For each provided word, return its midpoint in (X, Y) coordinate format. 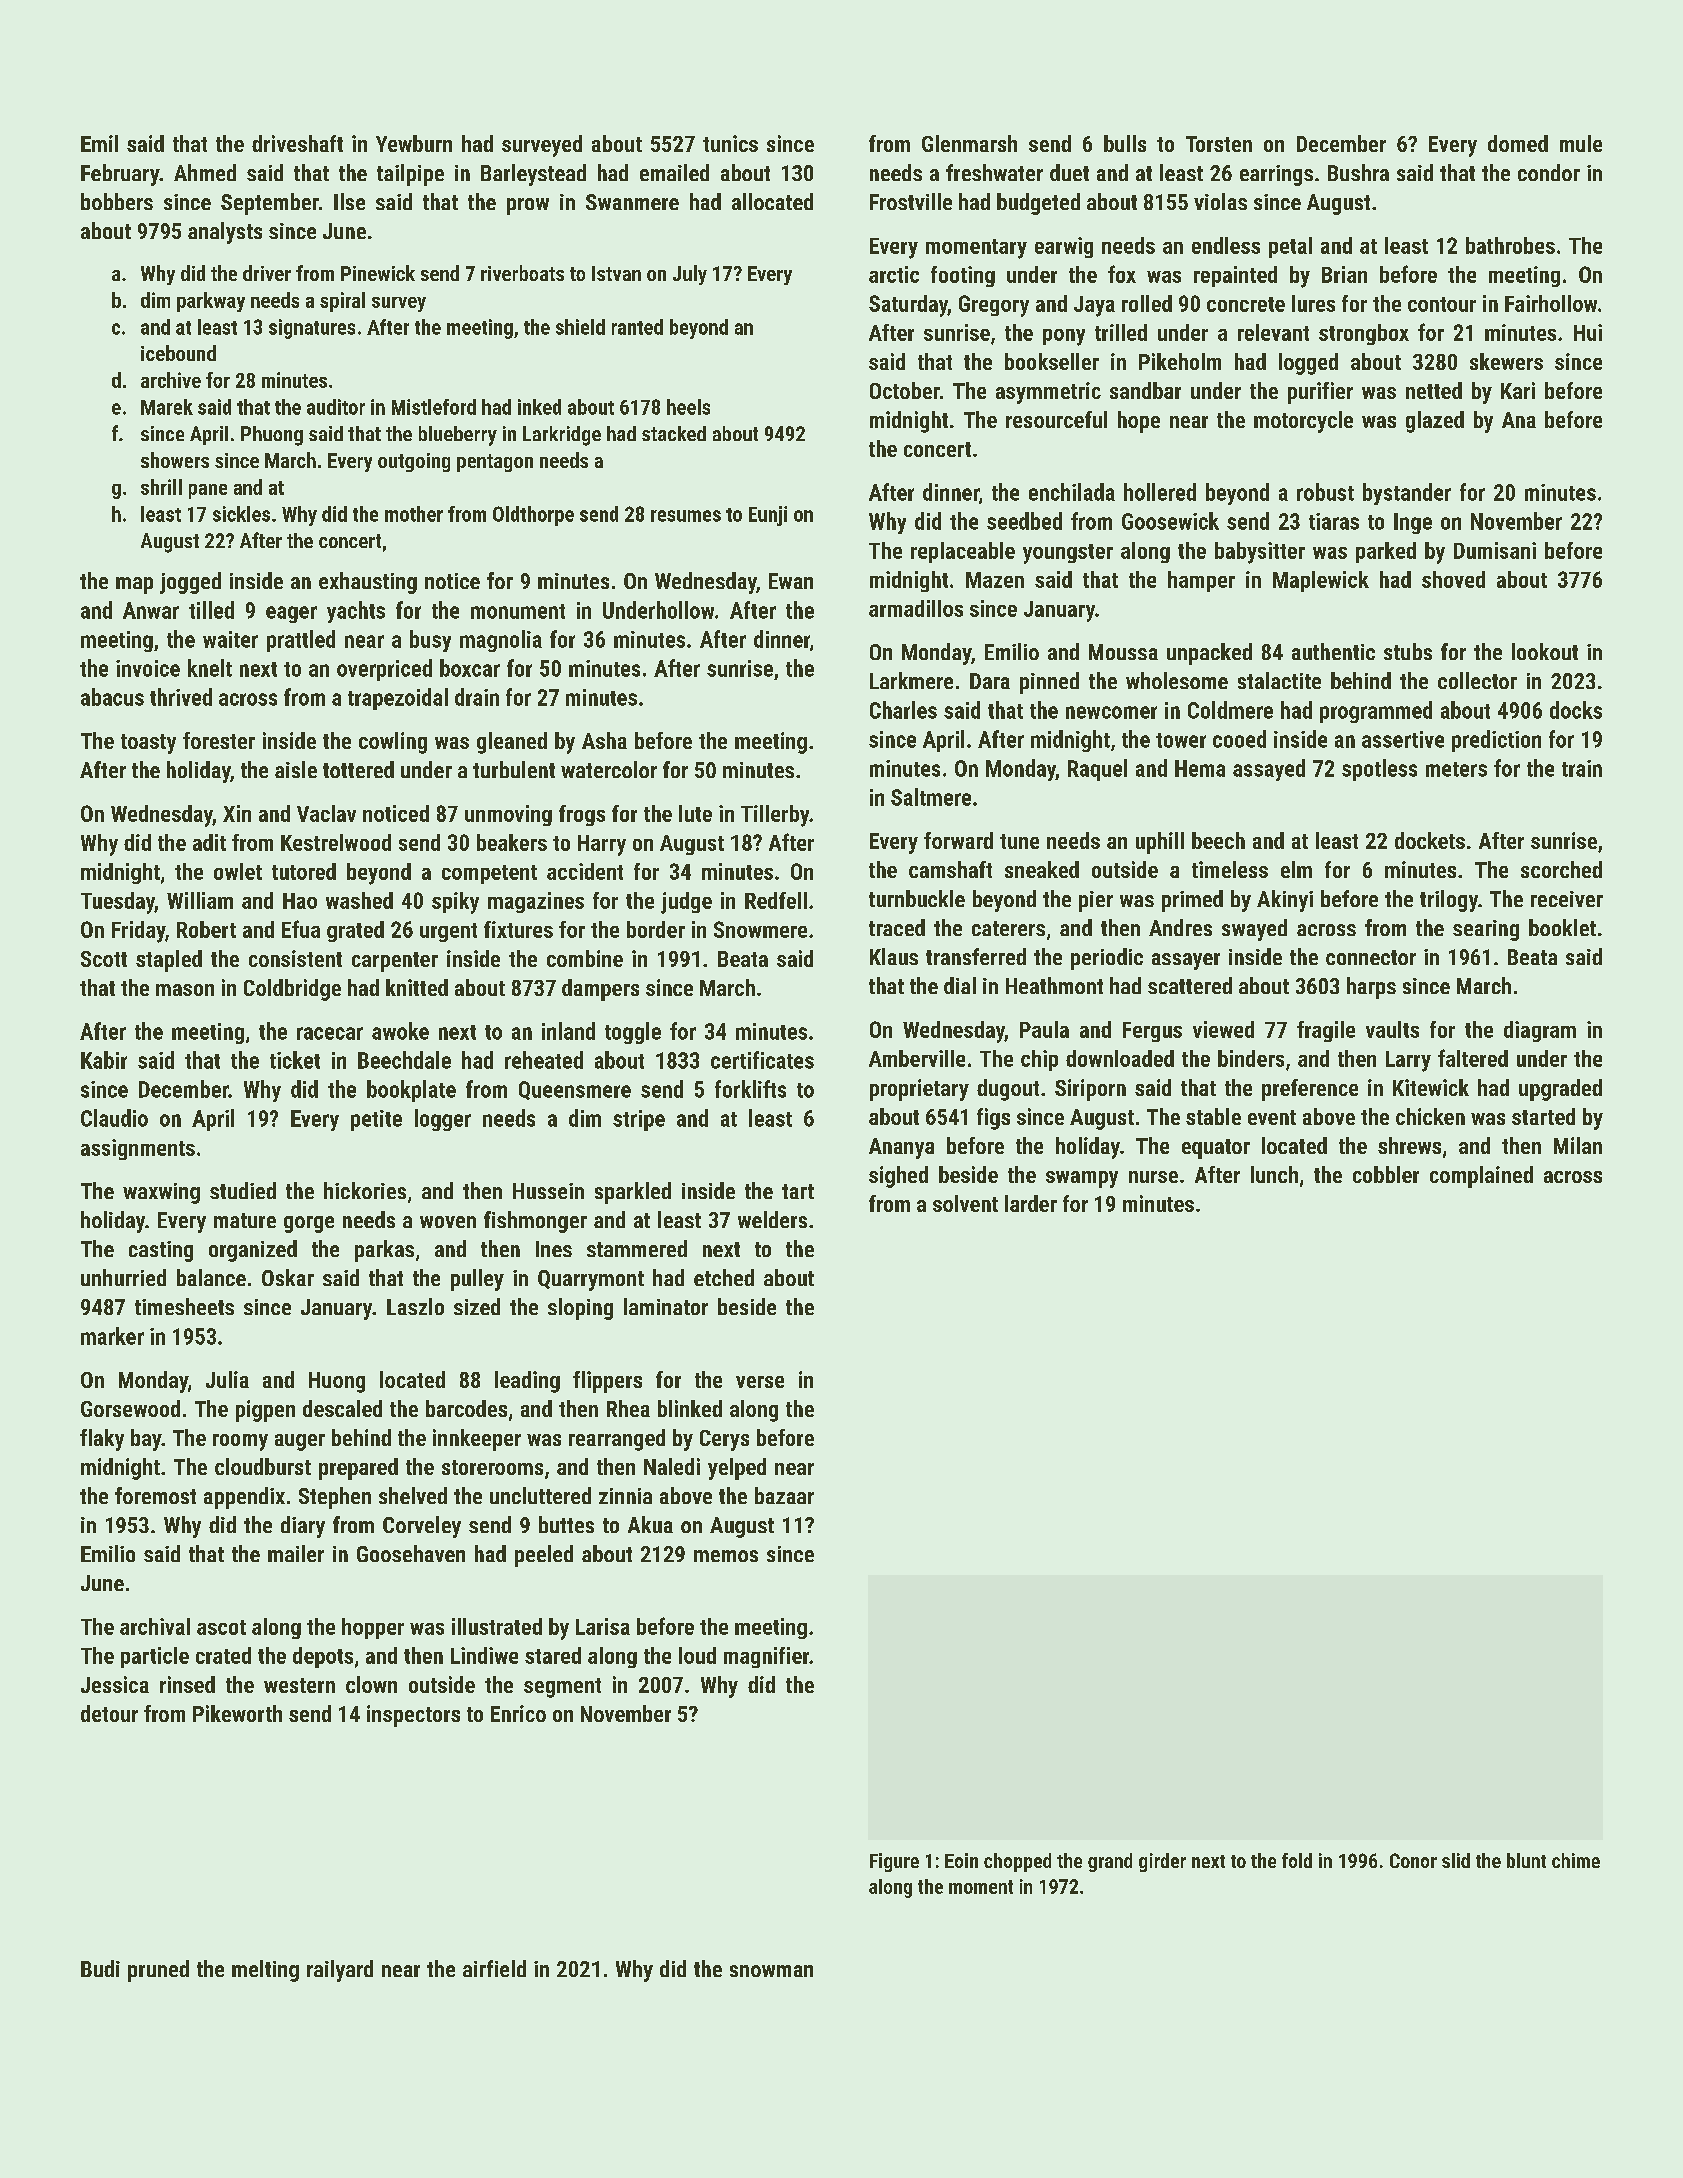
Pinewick (378, 273)
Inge (1413, 523)
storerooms (492, 1467)
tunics (730, 143)
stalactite (1279, 680)
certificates (762, 1060)
